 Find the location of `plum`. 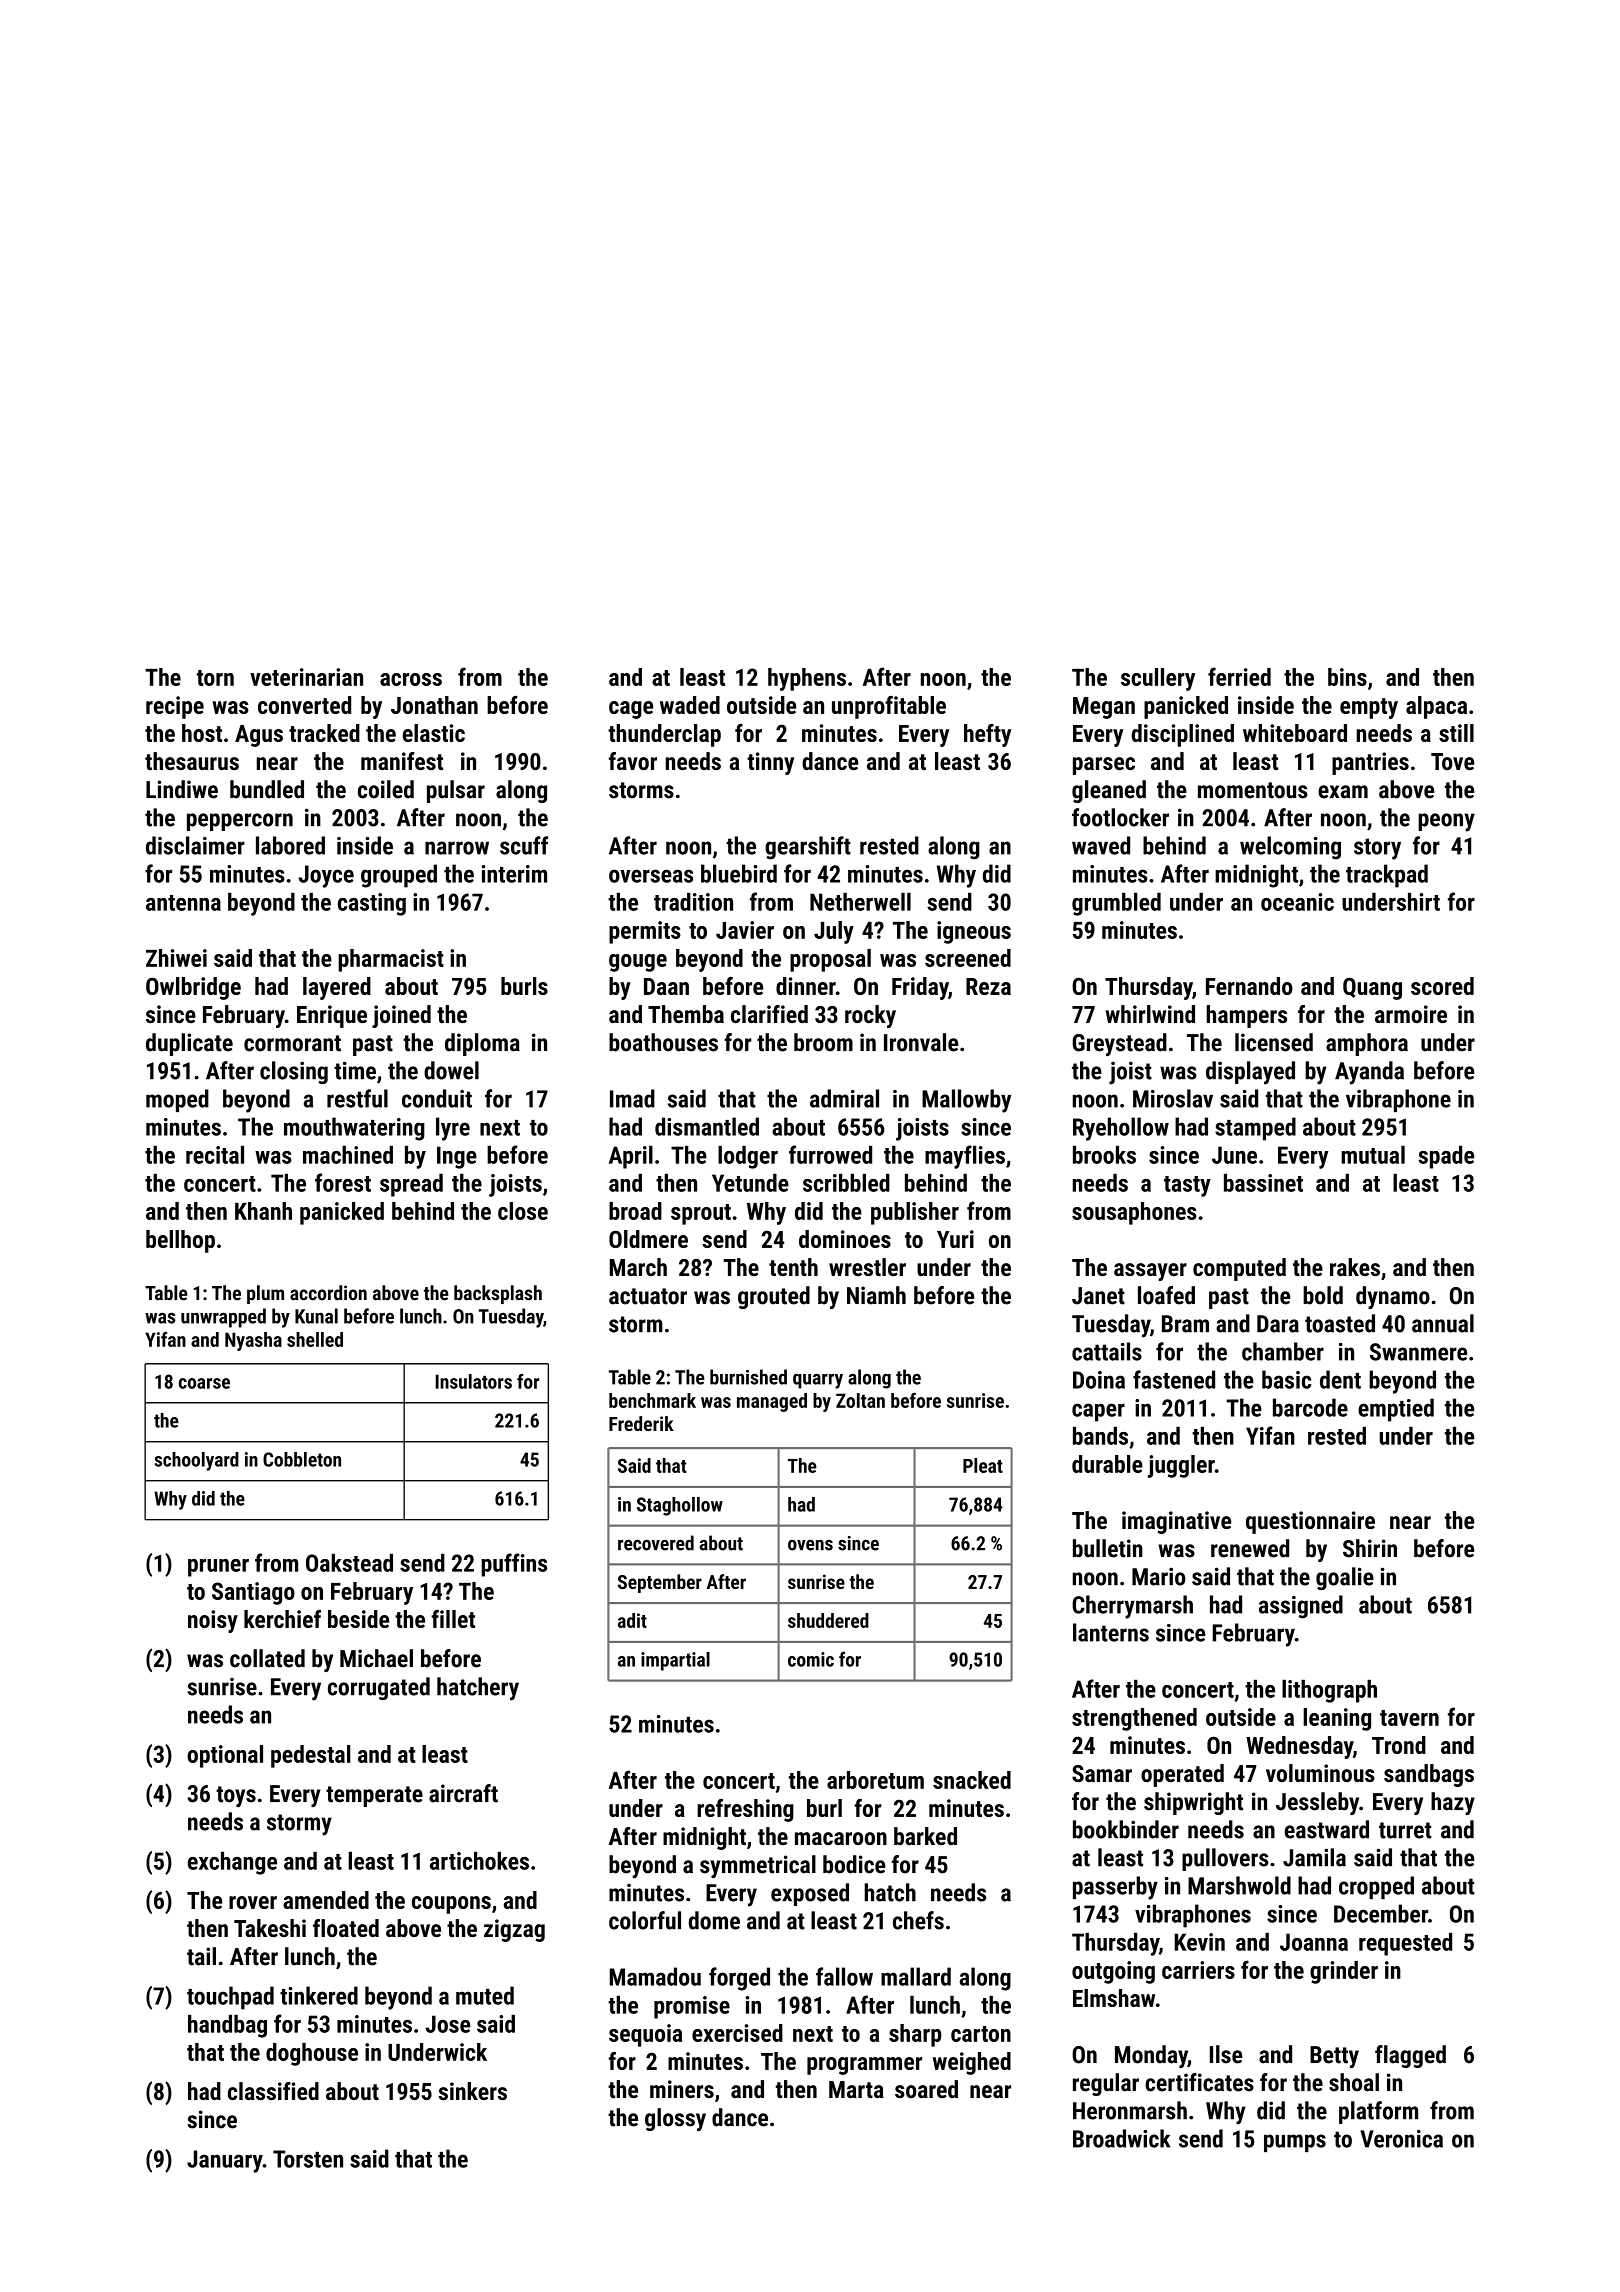

plum is located at coordinates (265, 1294).
